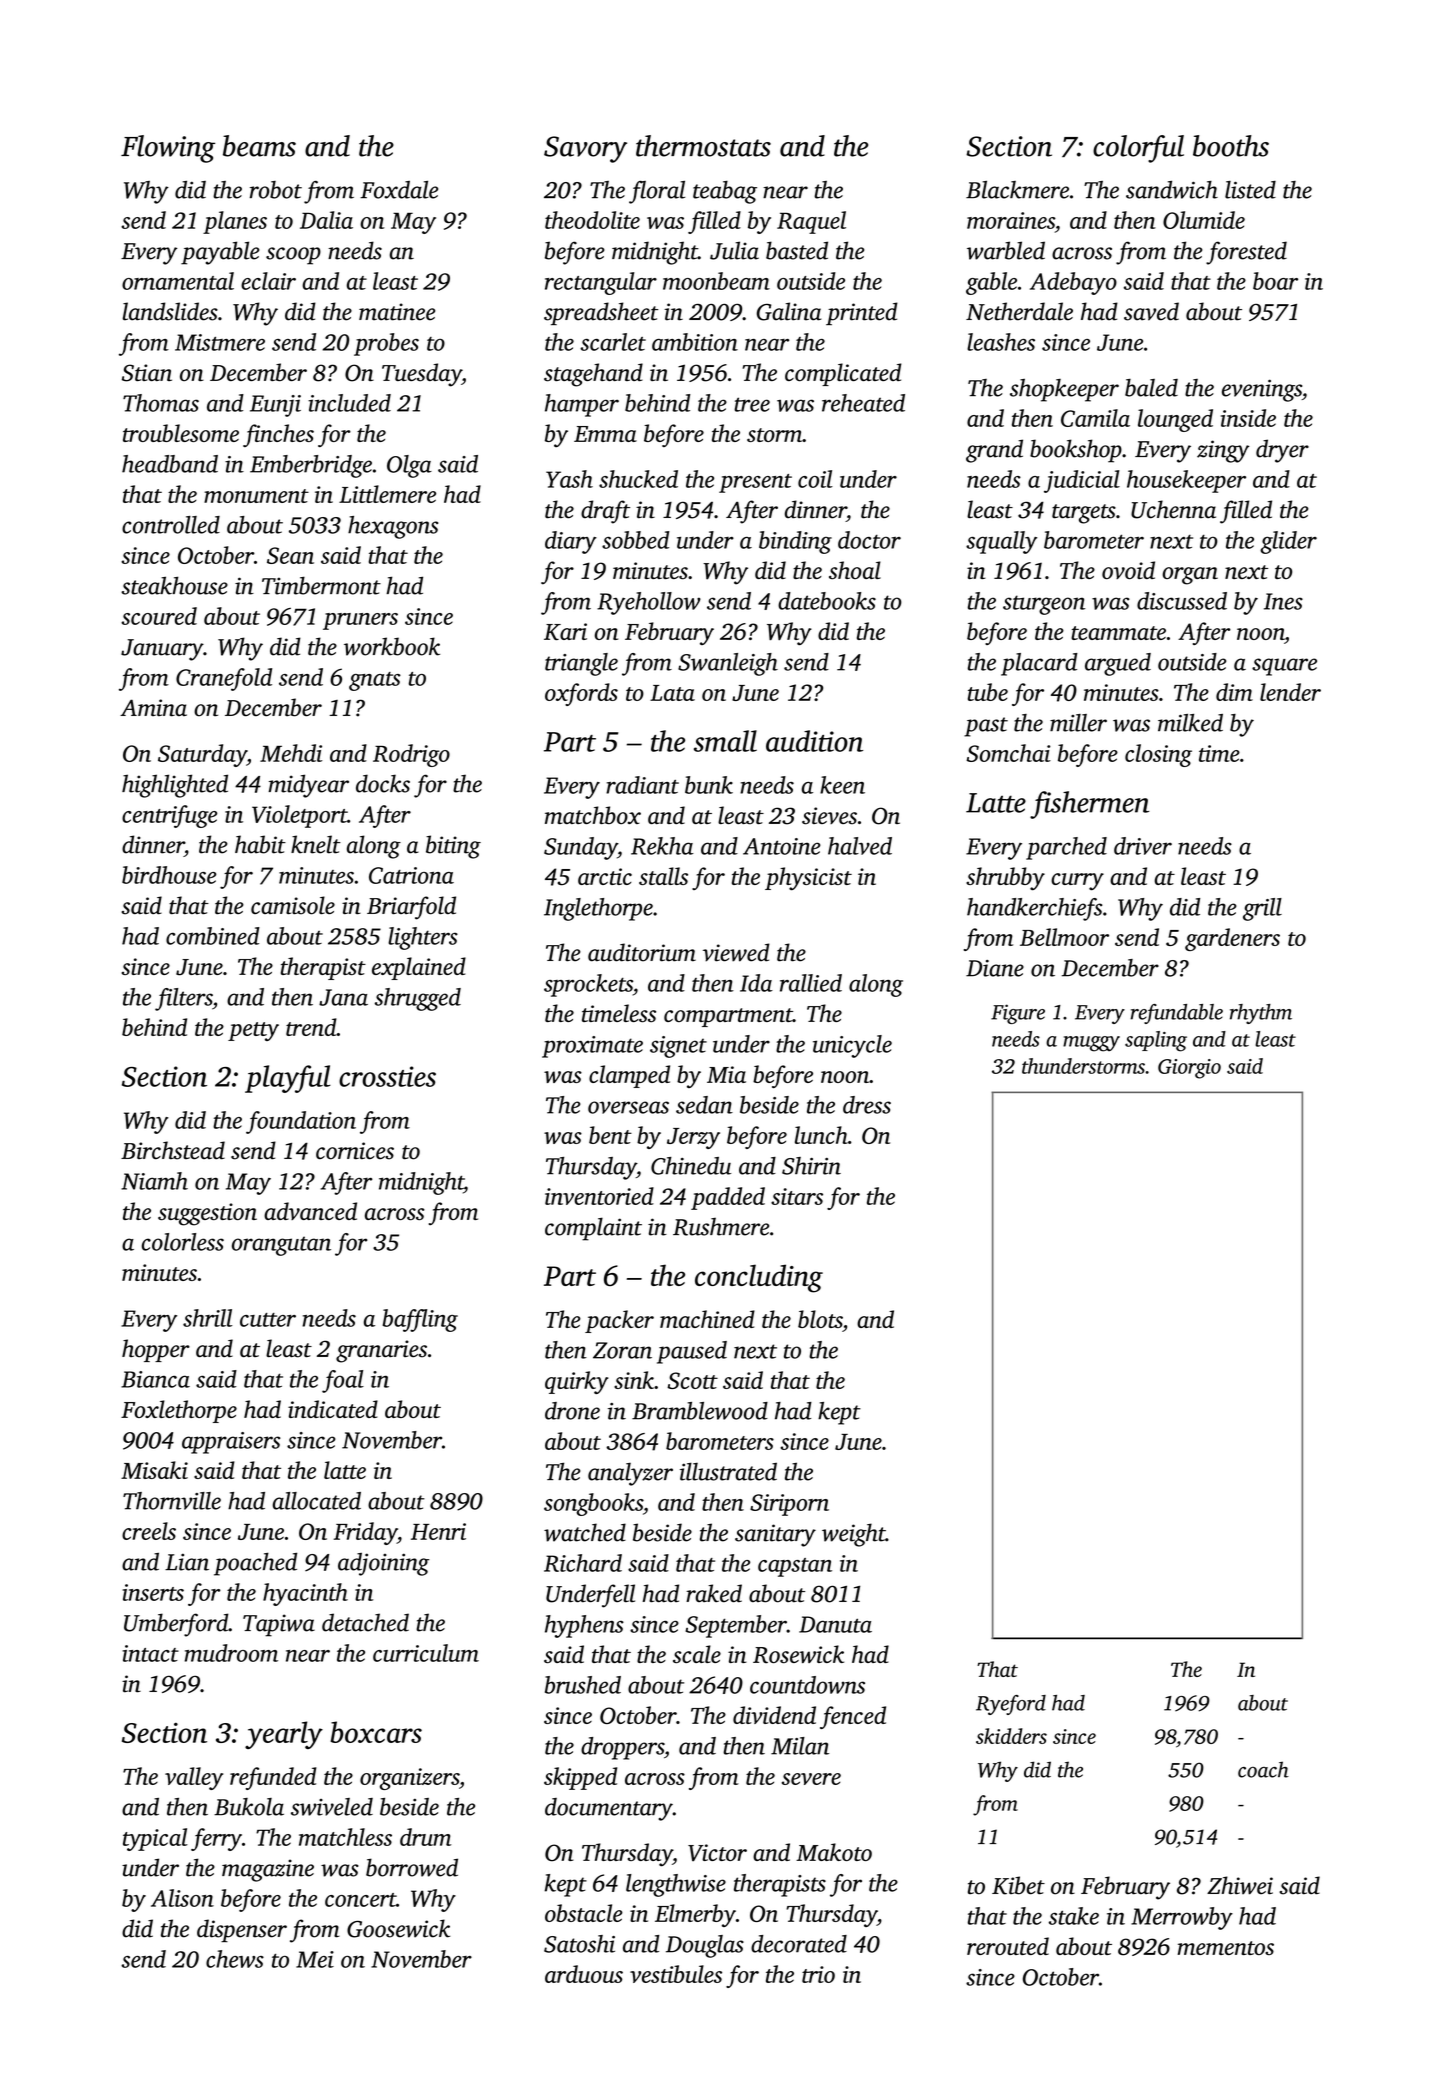  Describe the element at coordinates (811, 222) in the screenshot. I see `Raquel` at that location.
